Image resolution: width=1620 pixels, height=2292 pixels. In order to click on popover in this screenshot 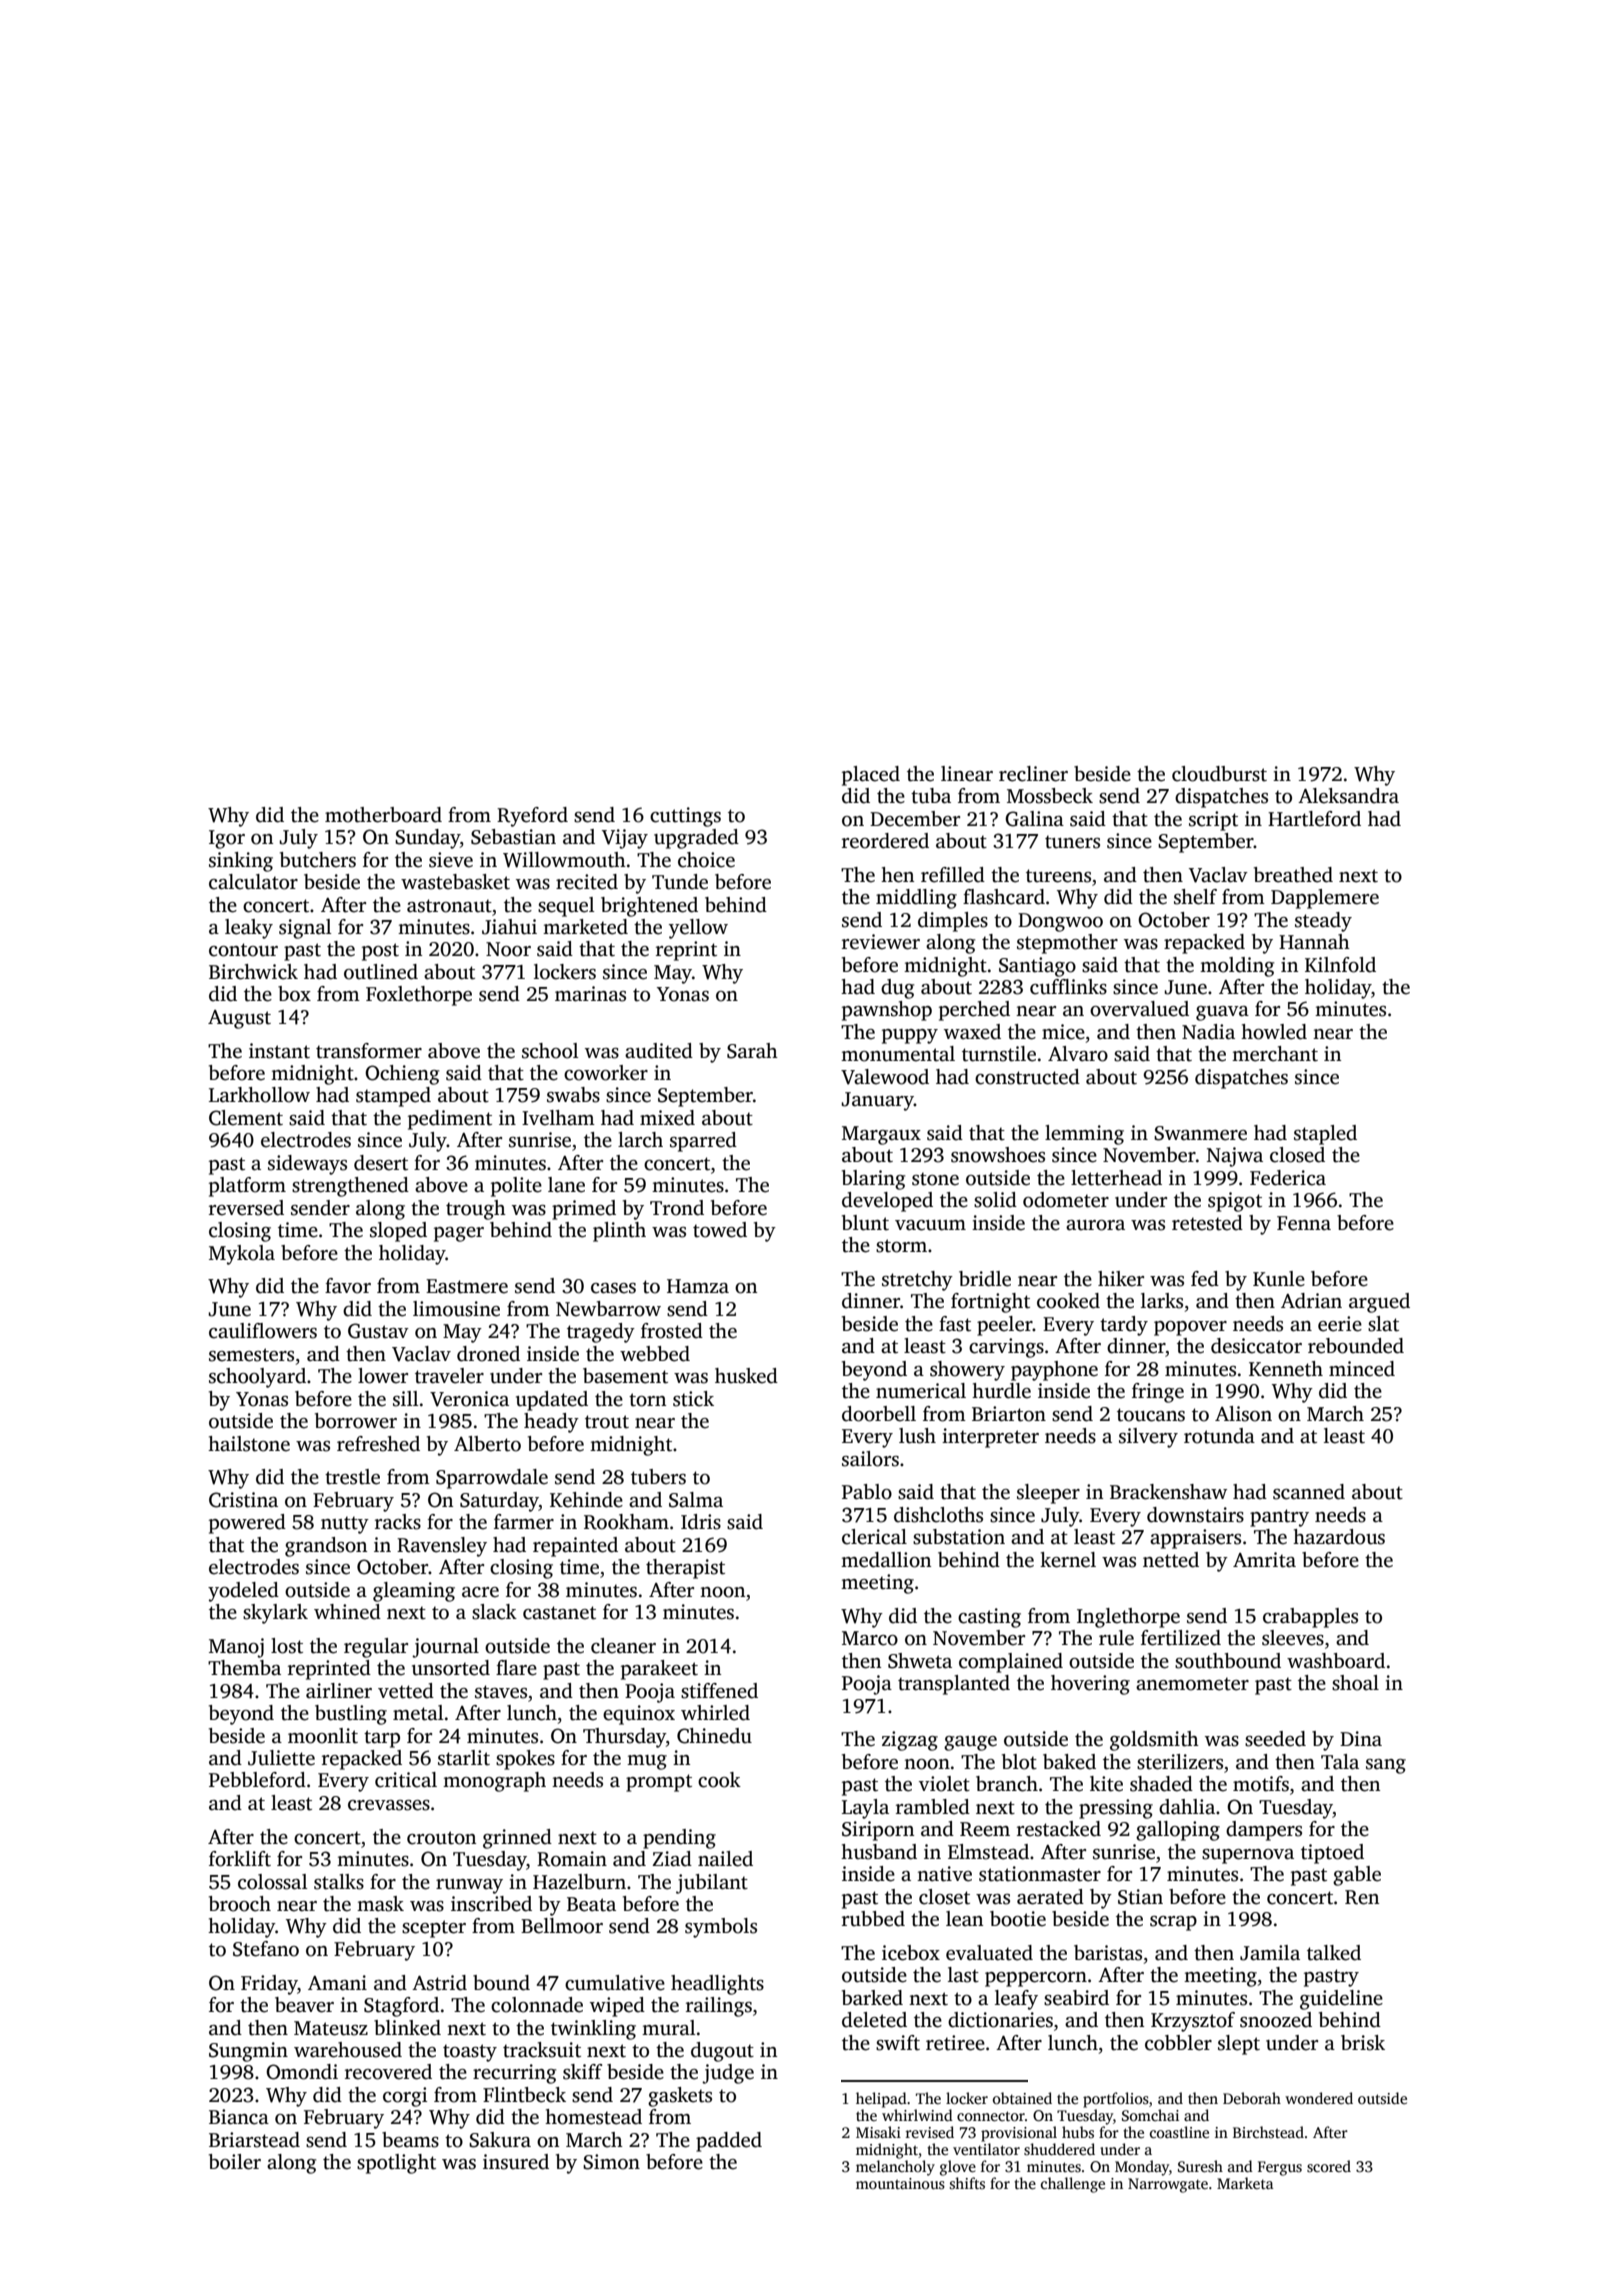, I will do `click(1190, 1328)`.
